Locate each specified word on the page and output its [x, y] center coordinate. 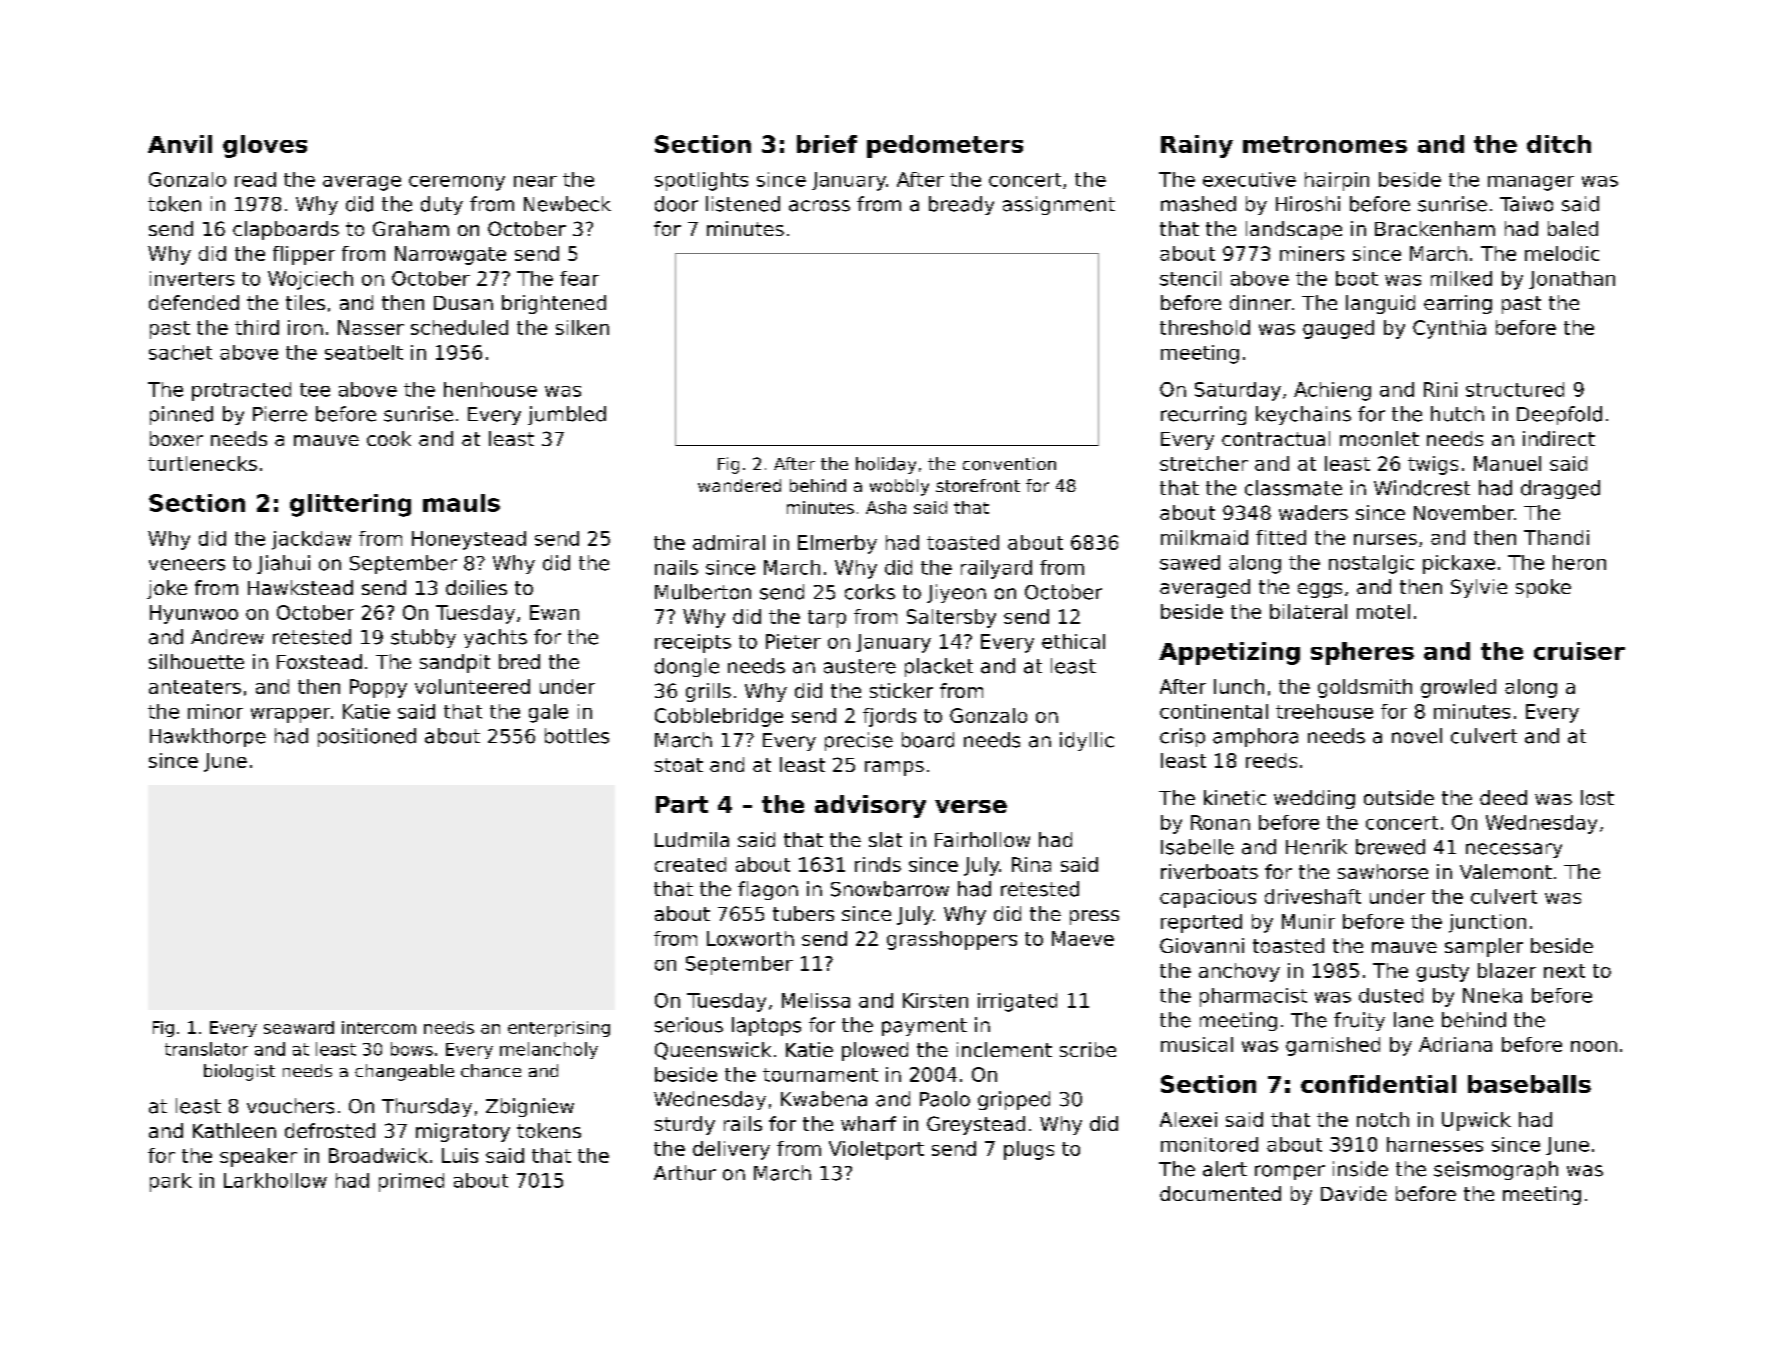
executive [1249, 179]
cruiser [1579, 651]
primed [411, 1182]
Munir [1308, 921]
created [690, 864]
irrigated [1017, 1002]
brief [827, 144]
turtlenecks [202, 463]
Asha [886, 507]
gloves [265, 146]
